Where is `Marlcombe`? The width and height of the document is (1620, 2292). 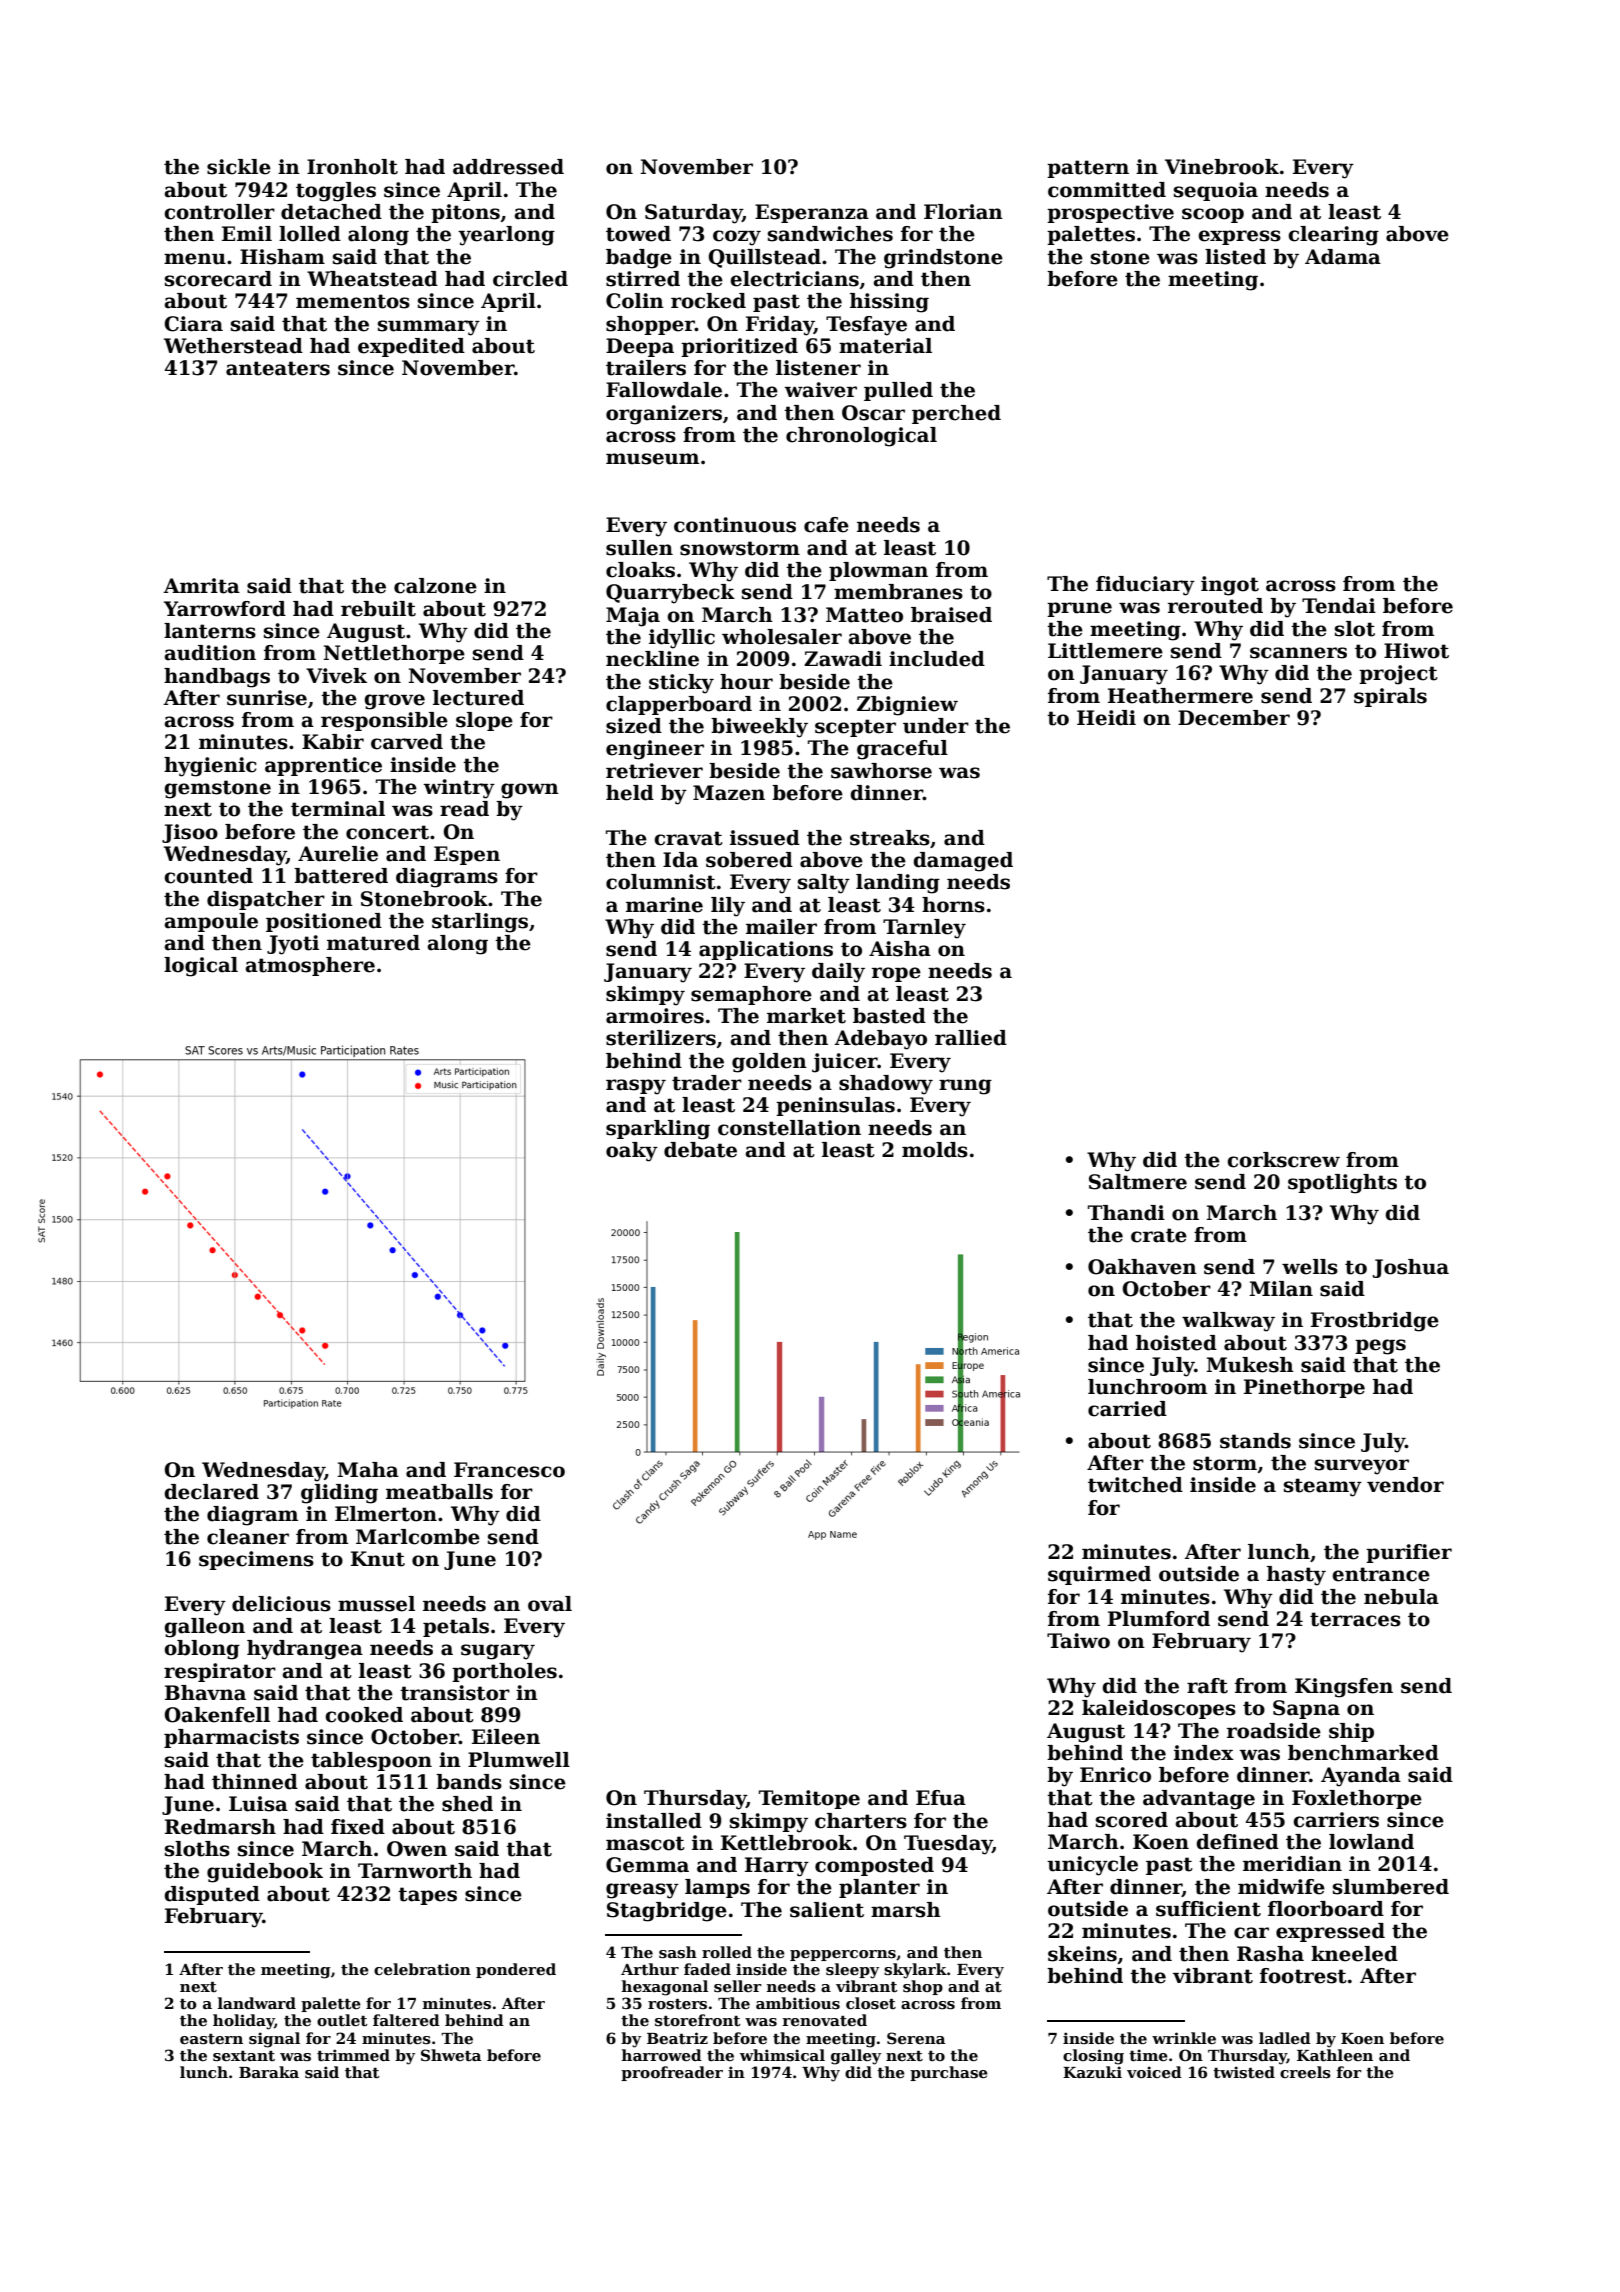 Marlcombe is located at coordinates (418, 1537).
